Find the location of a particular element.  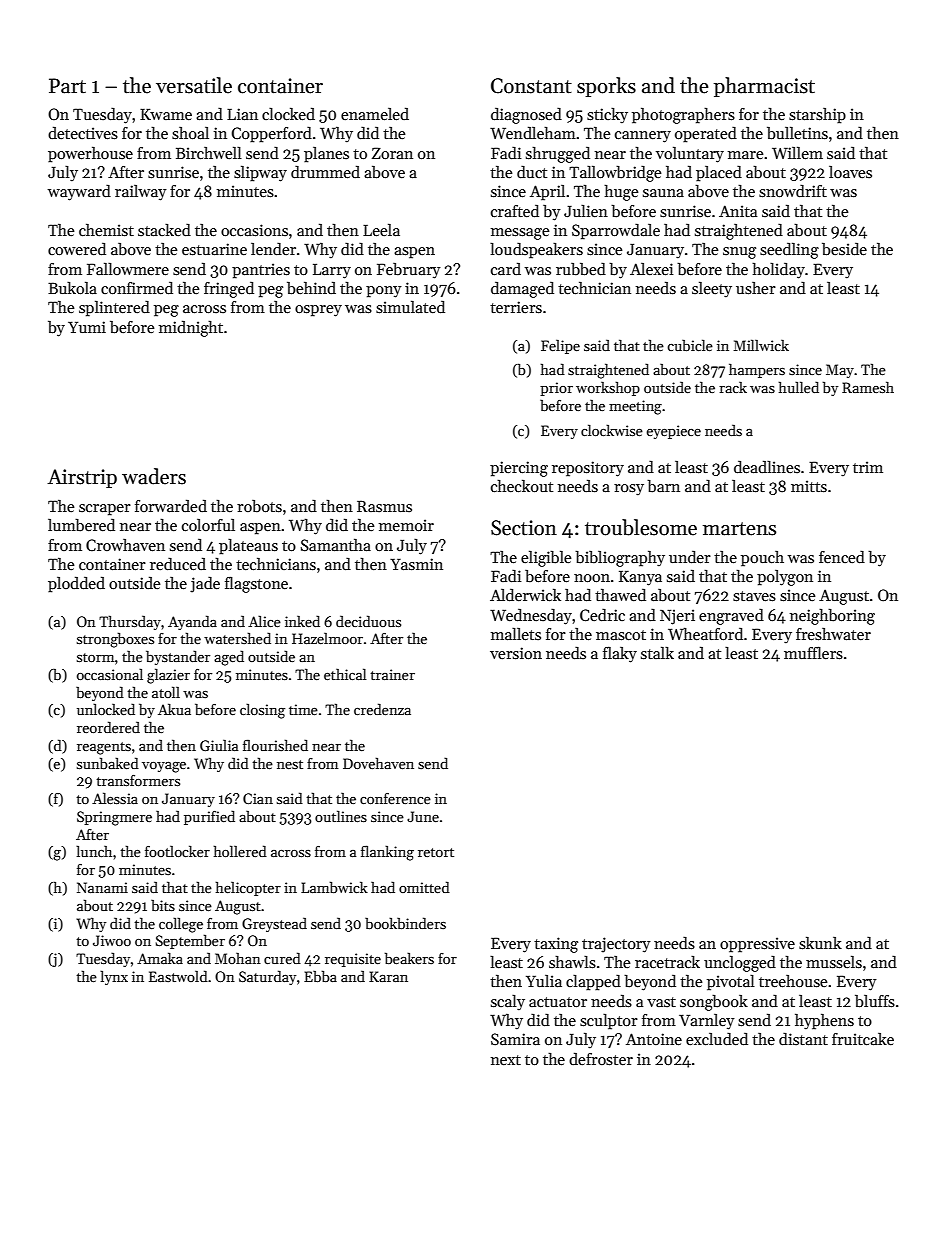

Samira is located at coordinates (515, 1039).
